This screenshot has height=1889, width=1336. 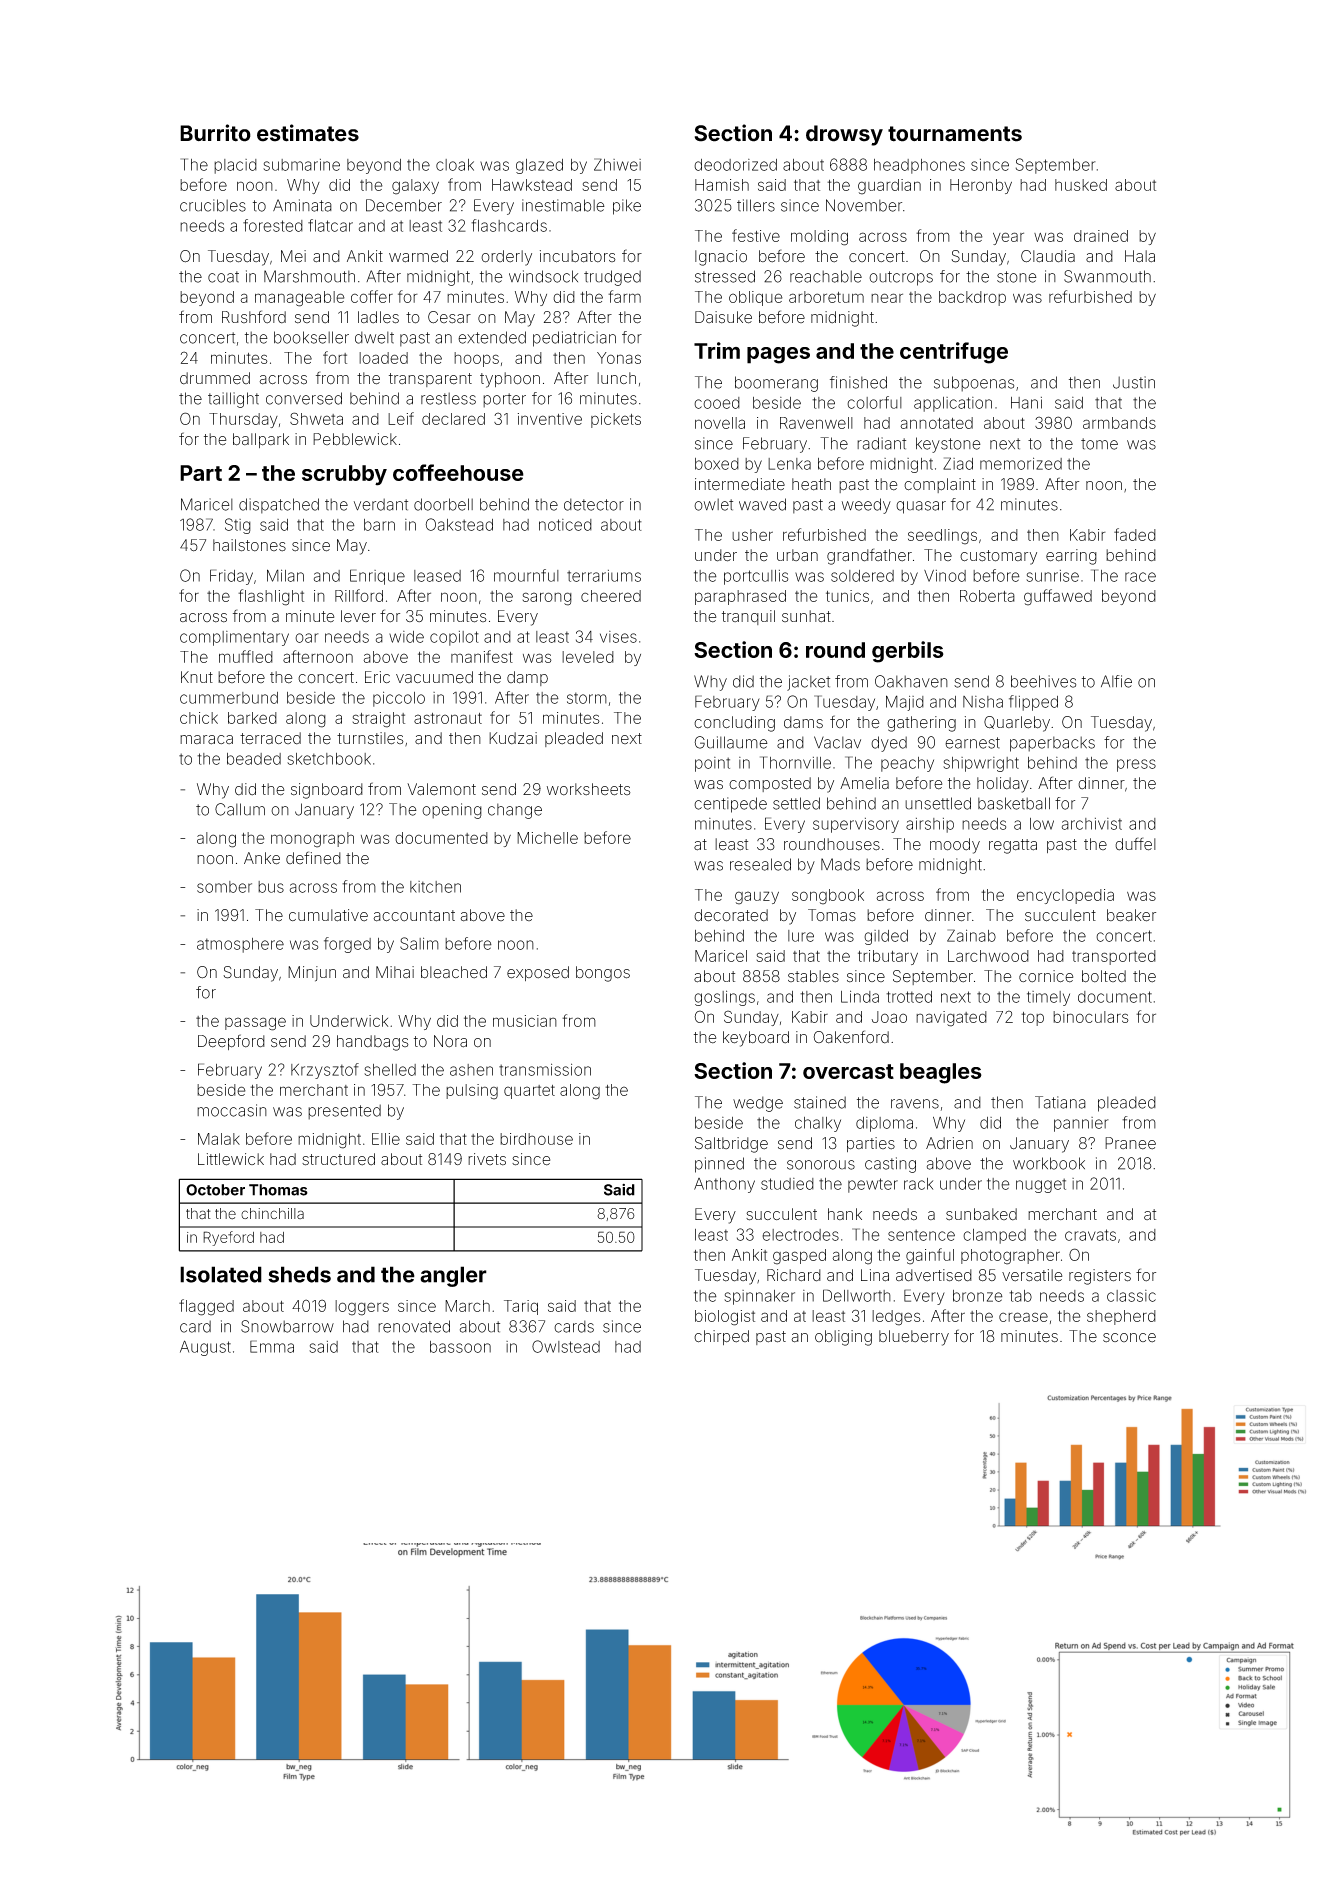 I want to click on Michelle, so click(x=547, y=838).
